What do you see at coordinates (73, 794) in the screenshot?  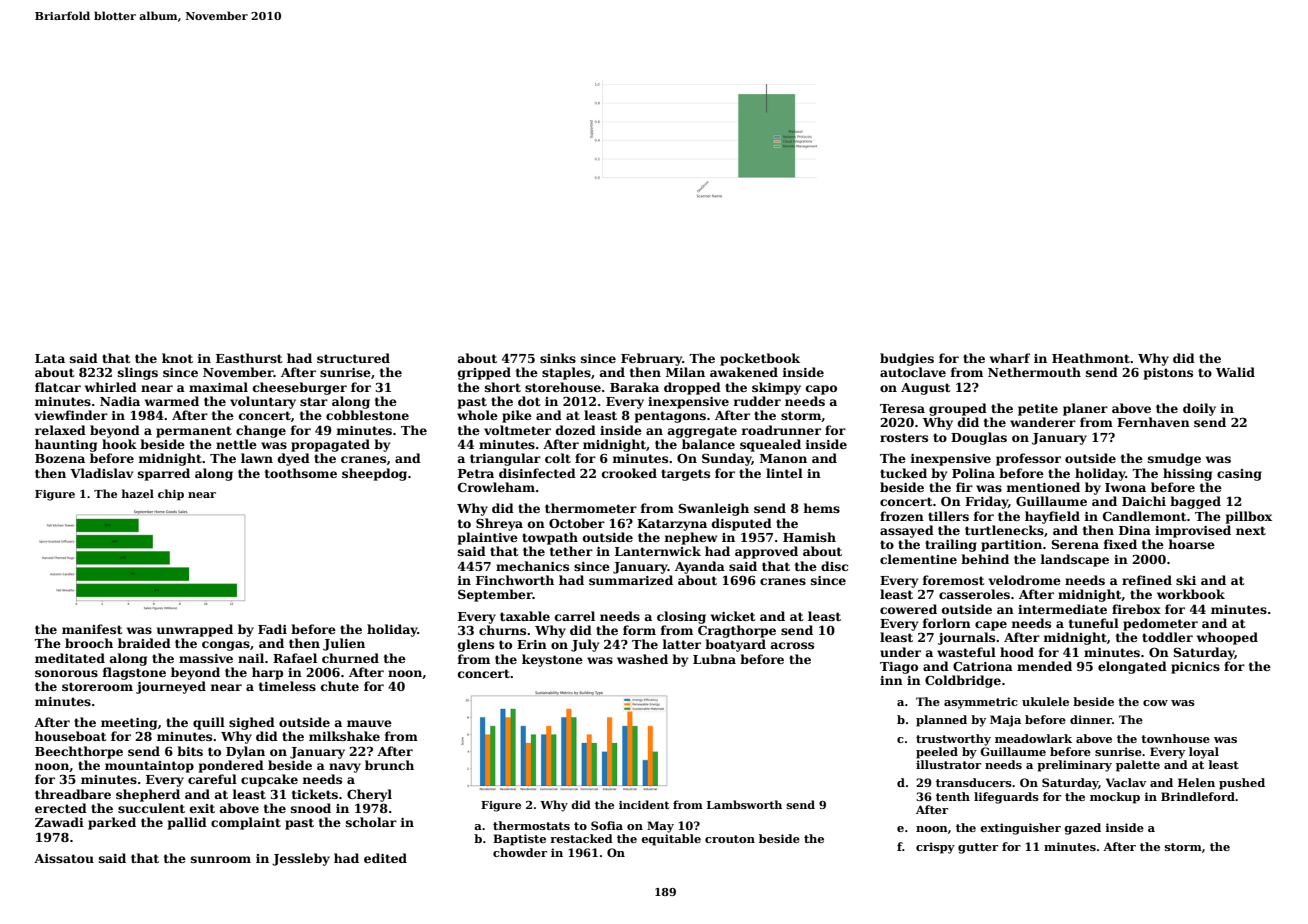 I see `threadbare` at bounding box center [73, 794].
